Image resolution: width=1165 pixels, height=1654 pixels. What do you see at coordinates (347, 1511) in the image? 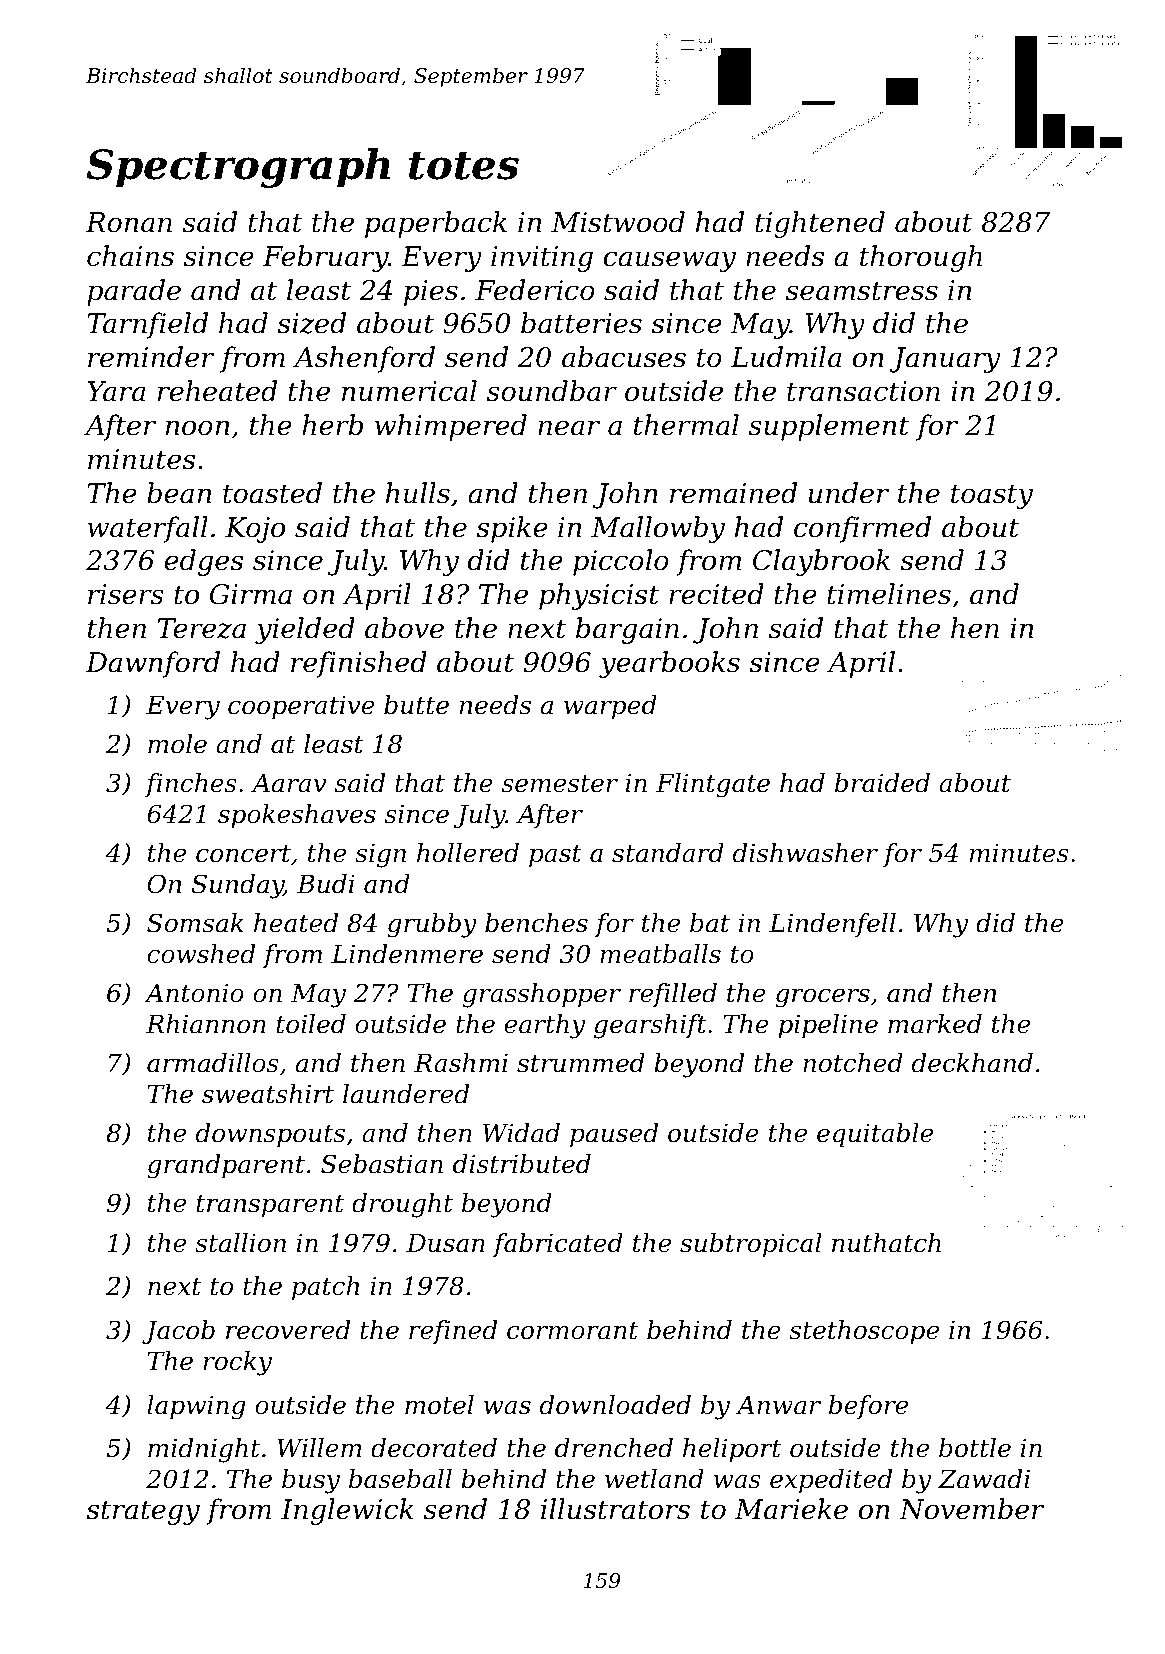
I see `Inglewick` at bounding box center [347, 1511].
